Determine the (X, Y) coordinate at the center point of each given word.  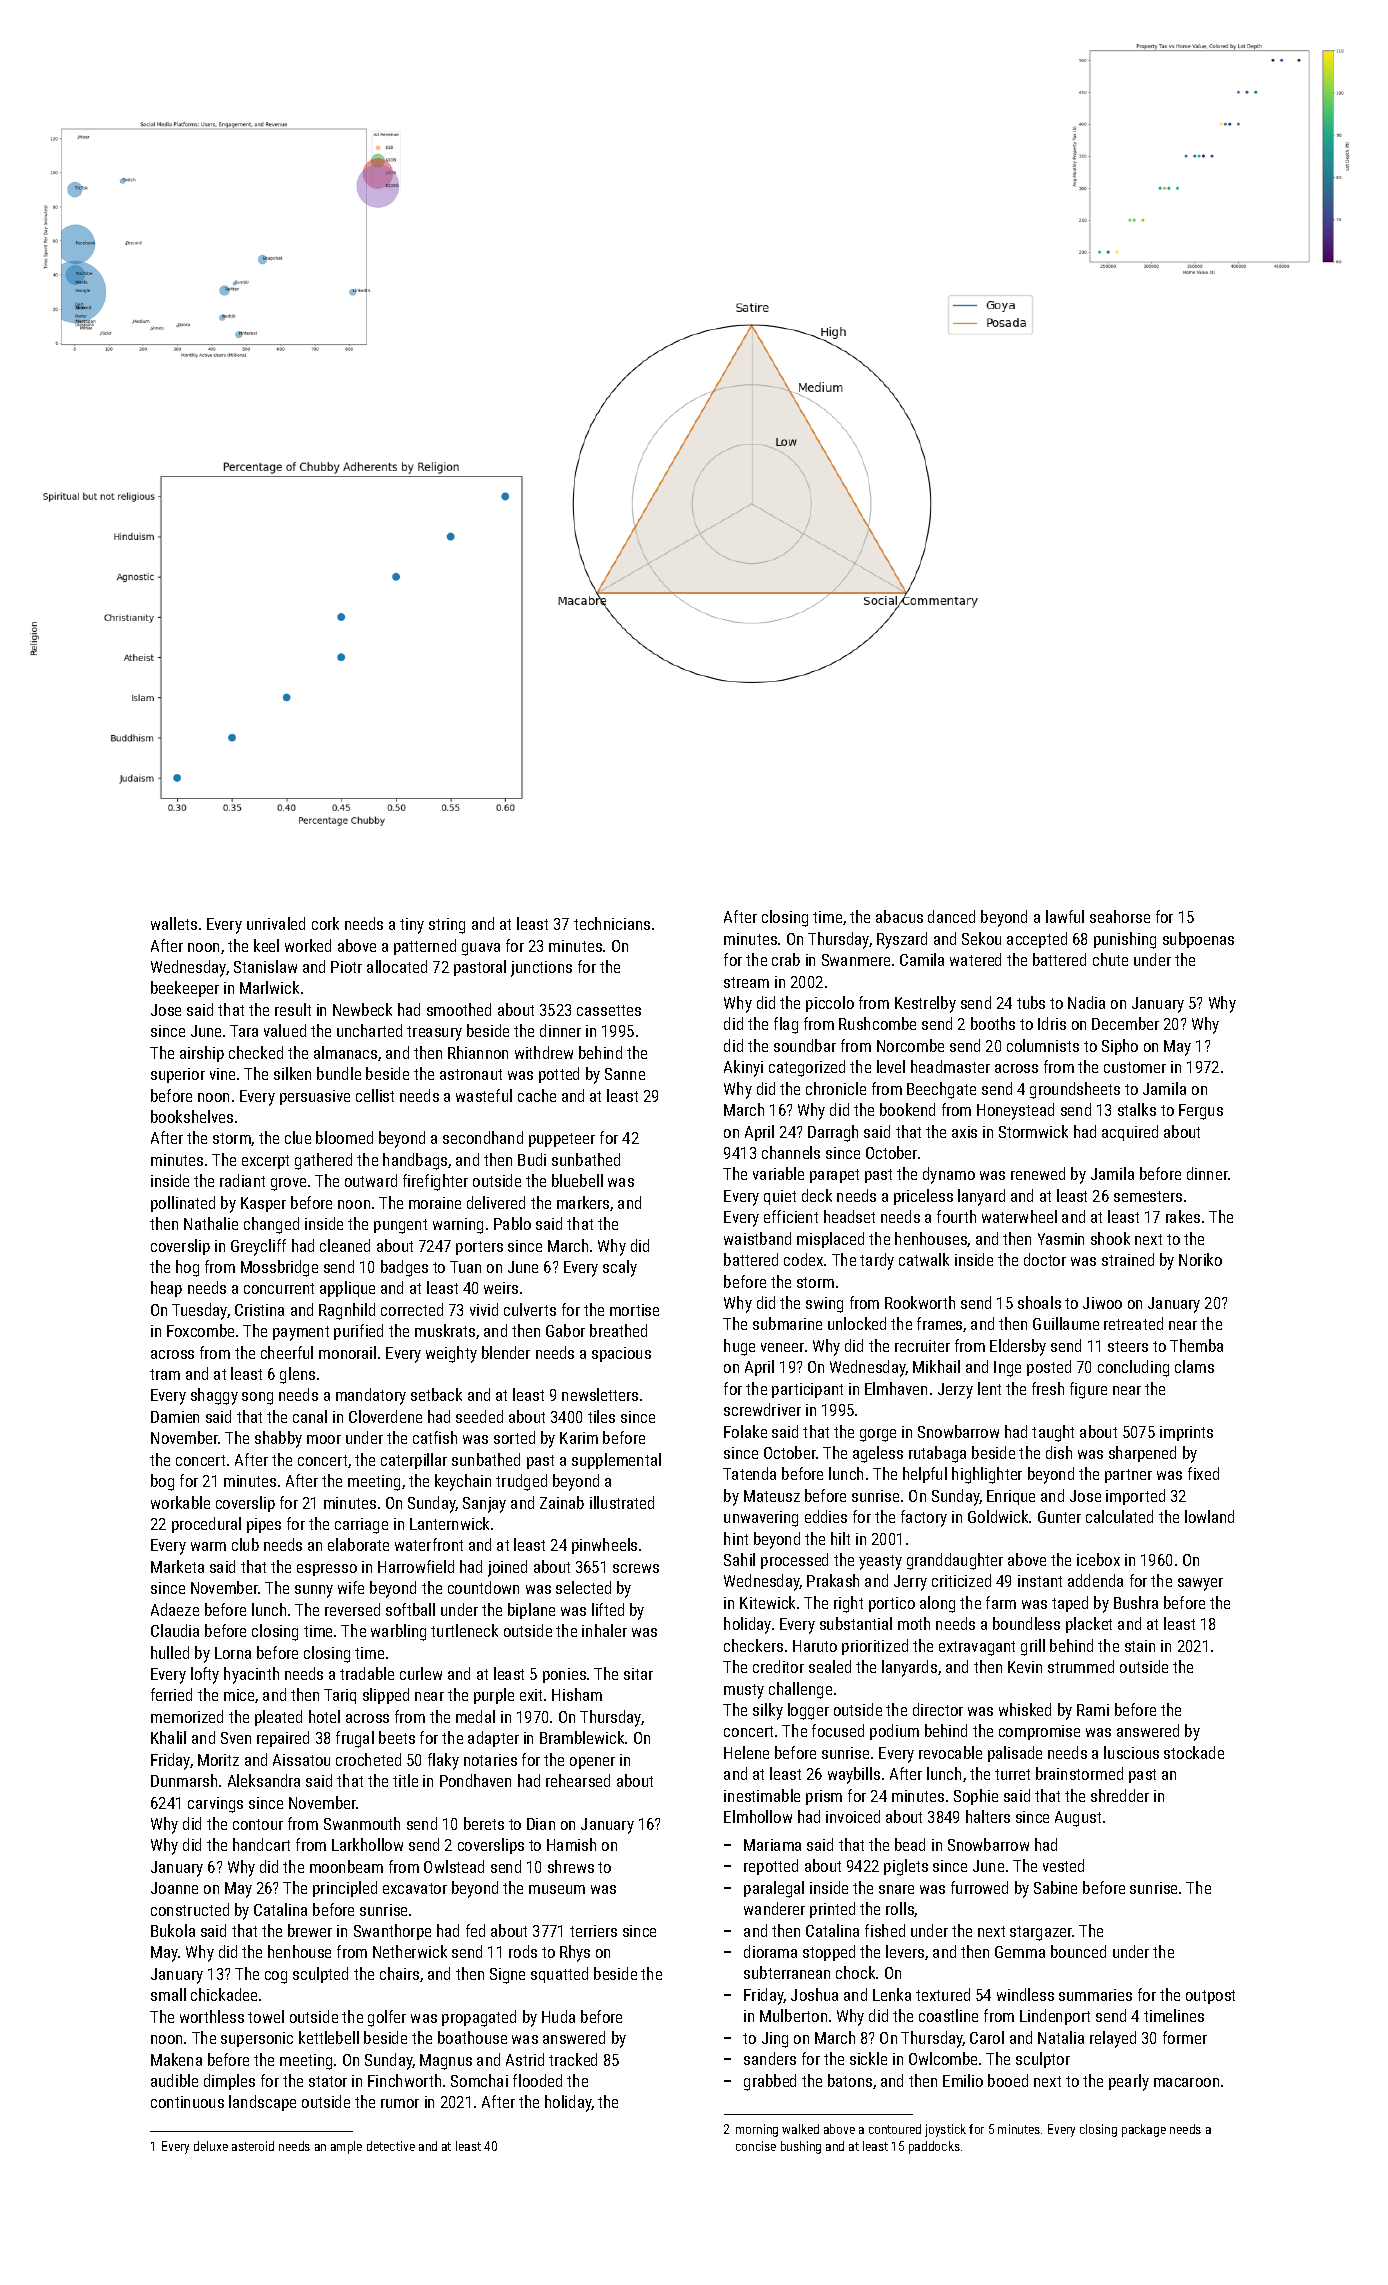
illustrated (622, 1502)
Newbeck (362, 1009)
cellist (375, 1095)
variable (778, 1173)
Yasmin (1061, 1239)
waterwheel (1019, 1216)
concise (756, 2146)
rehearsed (578, 1780)
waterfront (429, 1544)
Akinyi (743, 1068)
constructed (190, 1909)
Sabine (1055, 1887)
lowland (1209, 1516)
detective (391, 2146)
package (1144, 2130)
